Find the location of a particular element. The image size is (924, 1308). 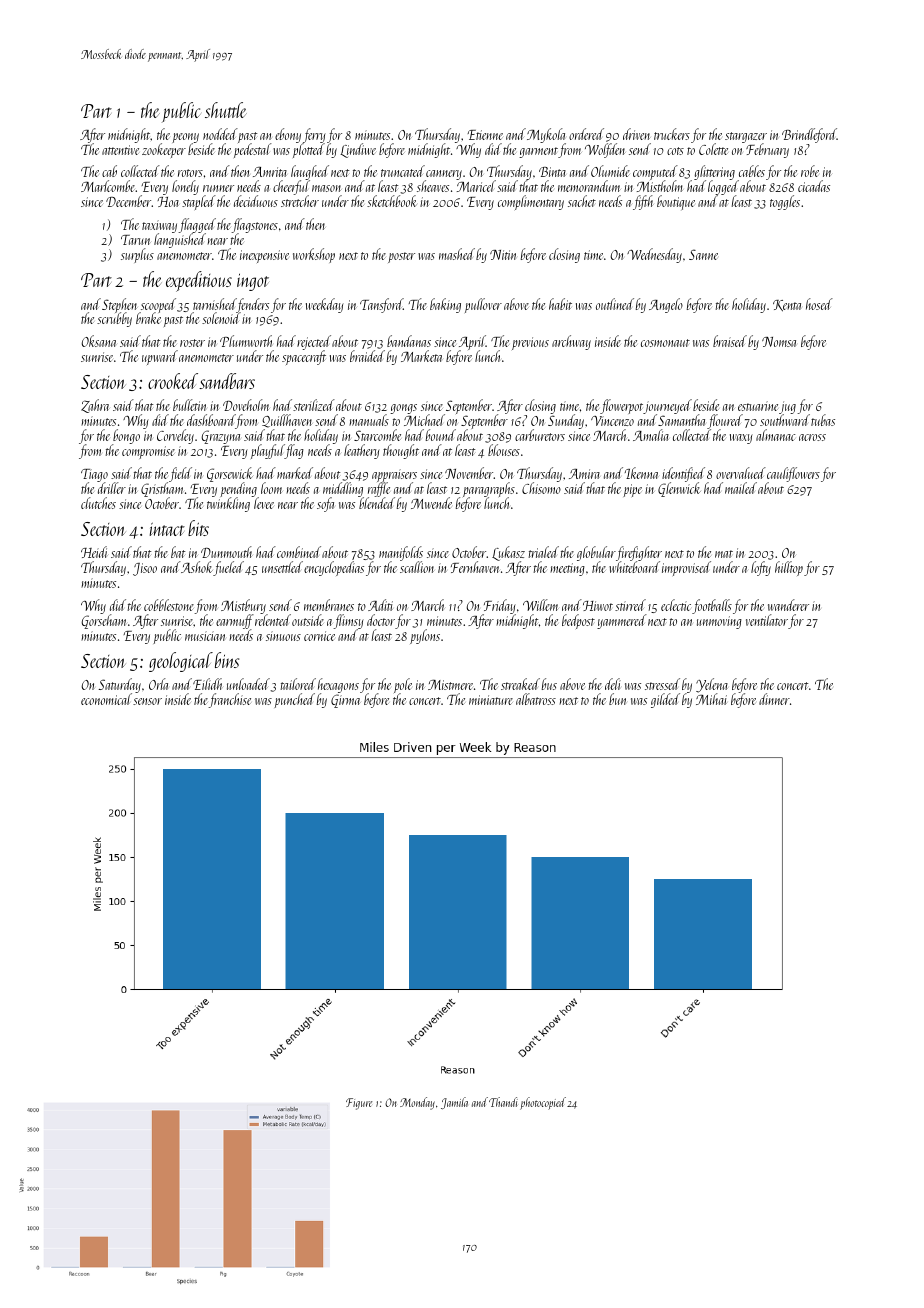

photocopied is located at coordinates (543, 1103).
